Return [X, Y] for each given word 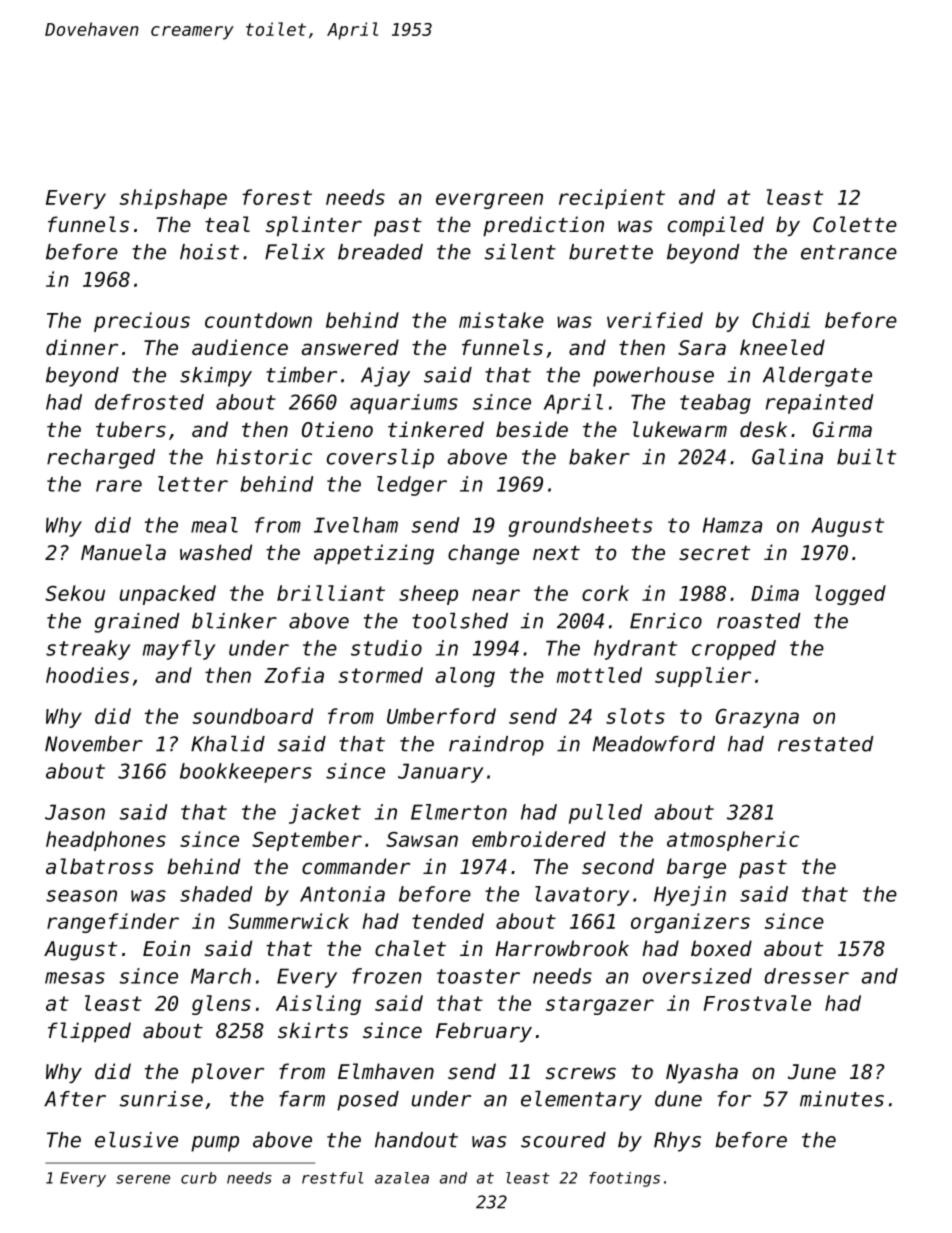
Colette [855, 224]
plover [227, 1073]
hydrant [635, 650]
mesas [75, 978]
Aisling [318, 1005]
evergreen [489, 201]
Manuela [123, 552]
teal [227, 224]
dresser [806, 976]
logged [850, 595]
